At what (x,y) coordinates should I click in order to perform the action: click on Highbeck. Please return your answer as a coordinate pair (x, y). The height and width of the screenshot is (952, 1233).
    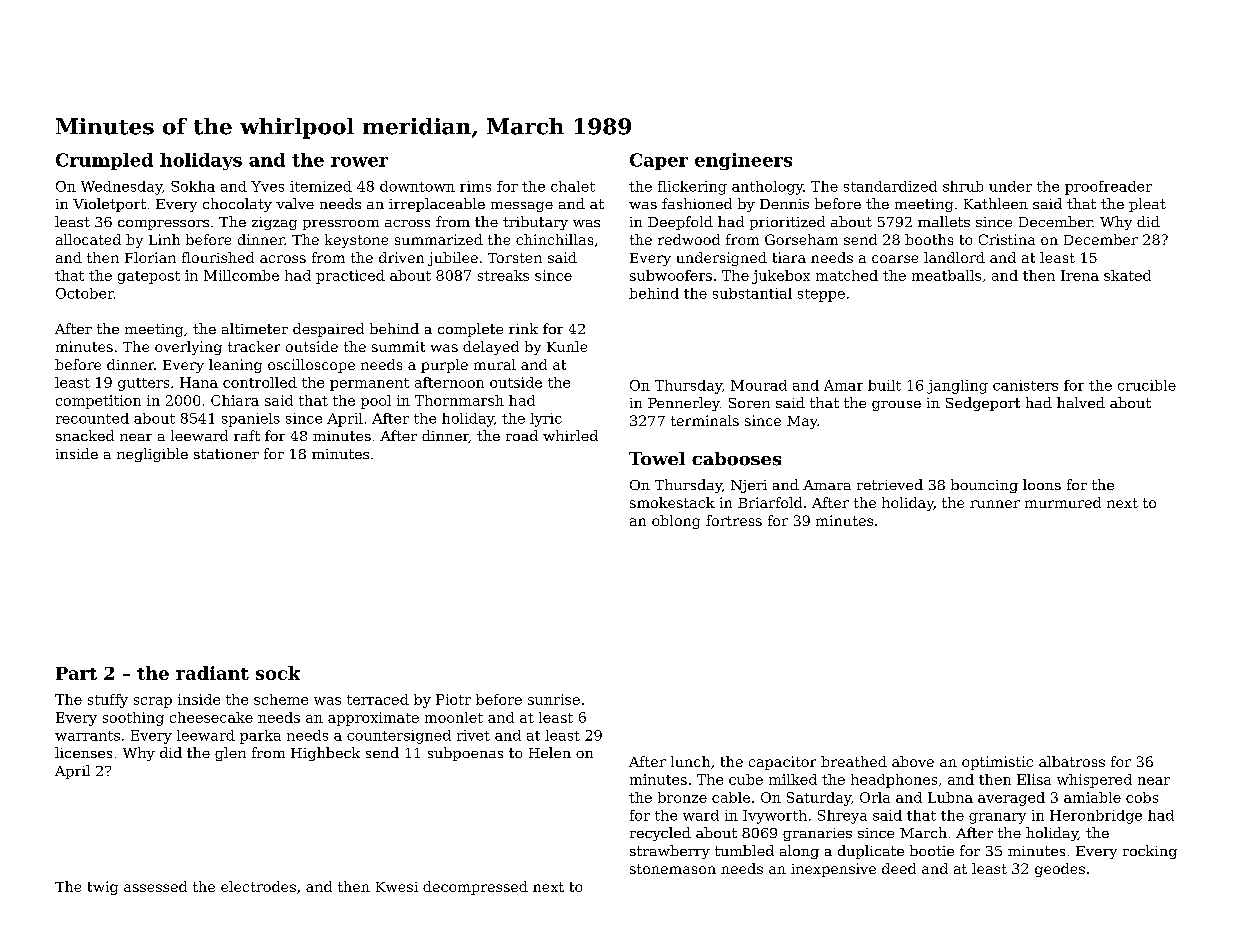
    Looking at the image, I should click on (325, 754).
